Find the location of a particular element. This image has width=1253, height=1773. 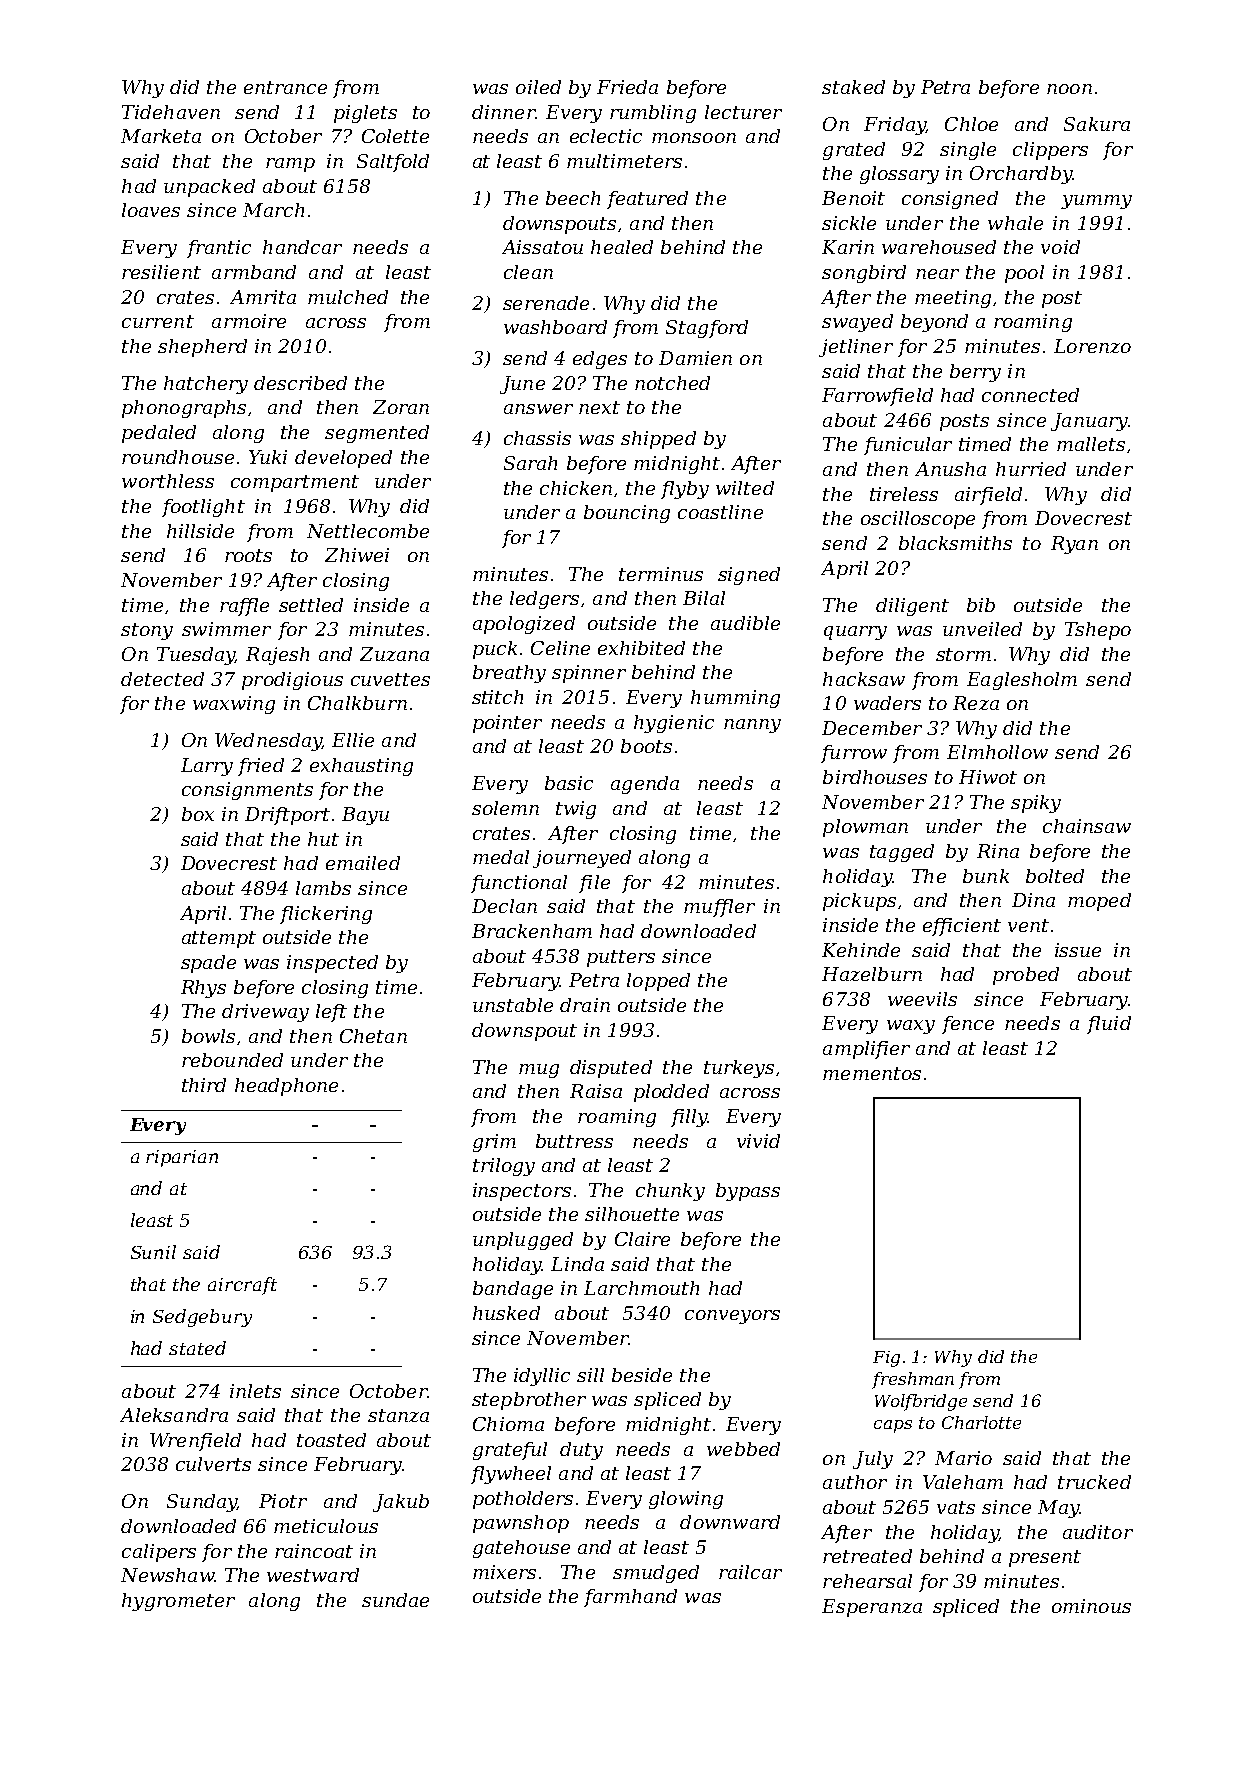

Piotr is located at coordinates (283, 1501).
